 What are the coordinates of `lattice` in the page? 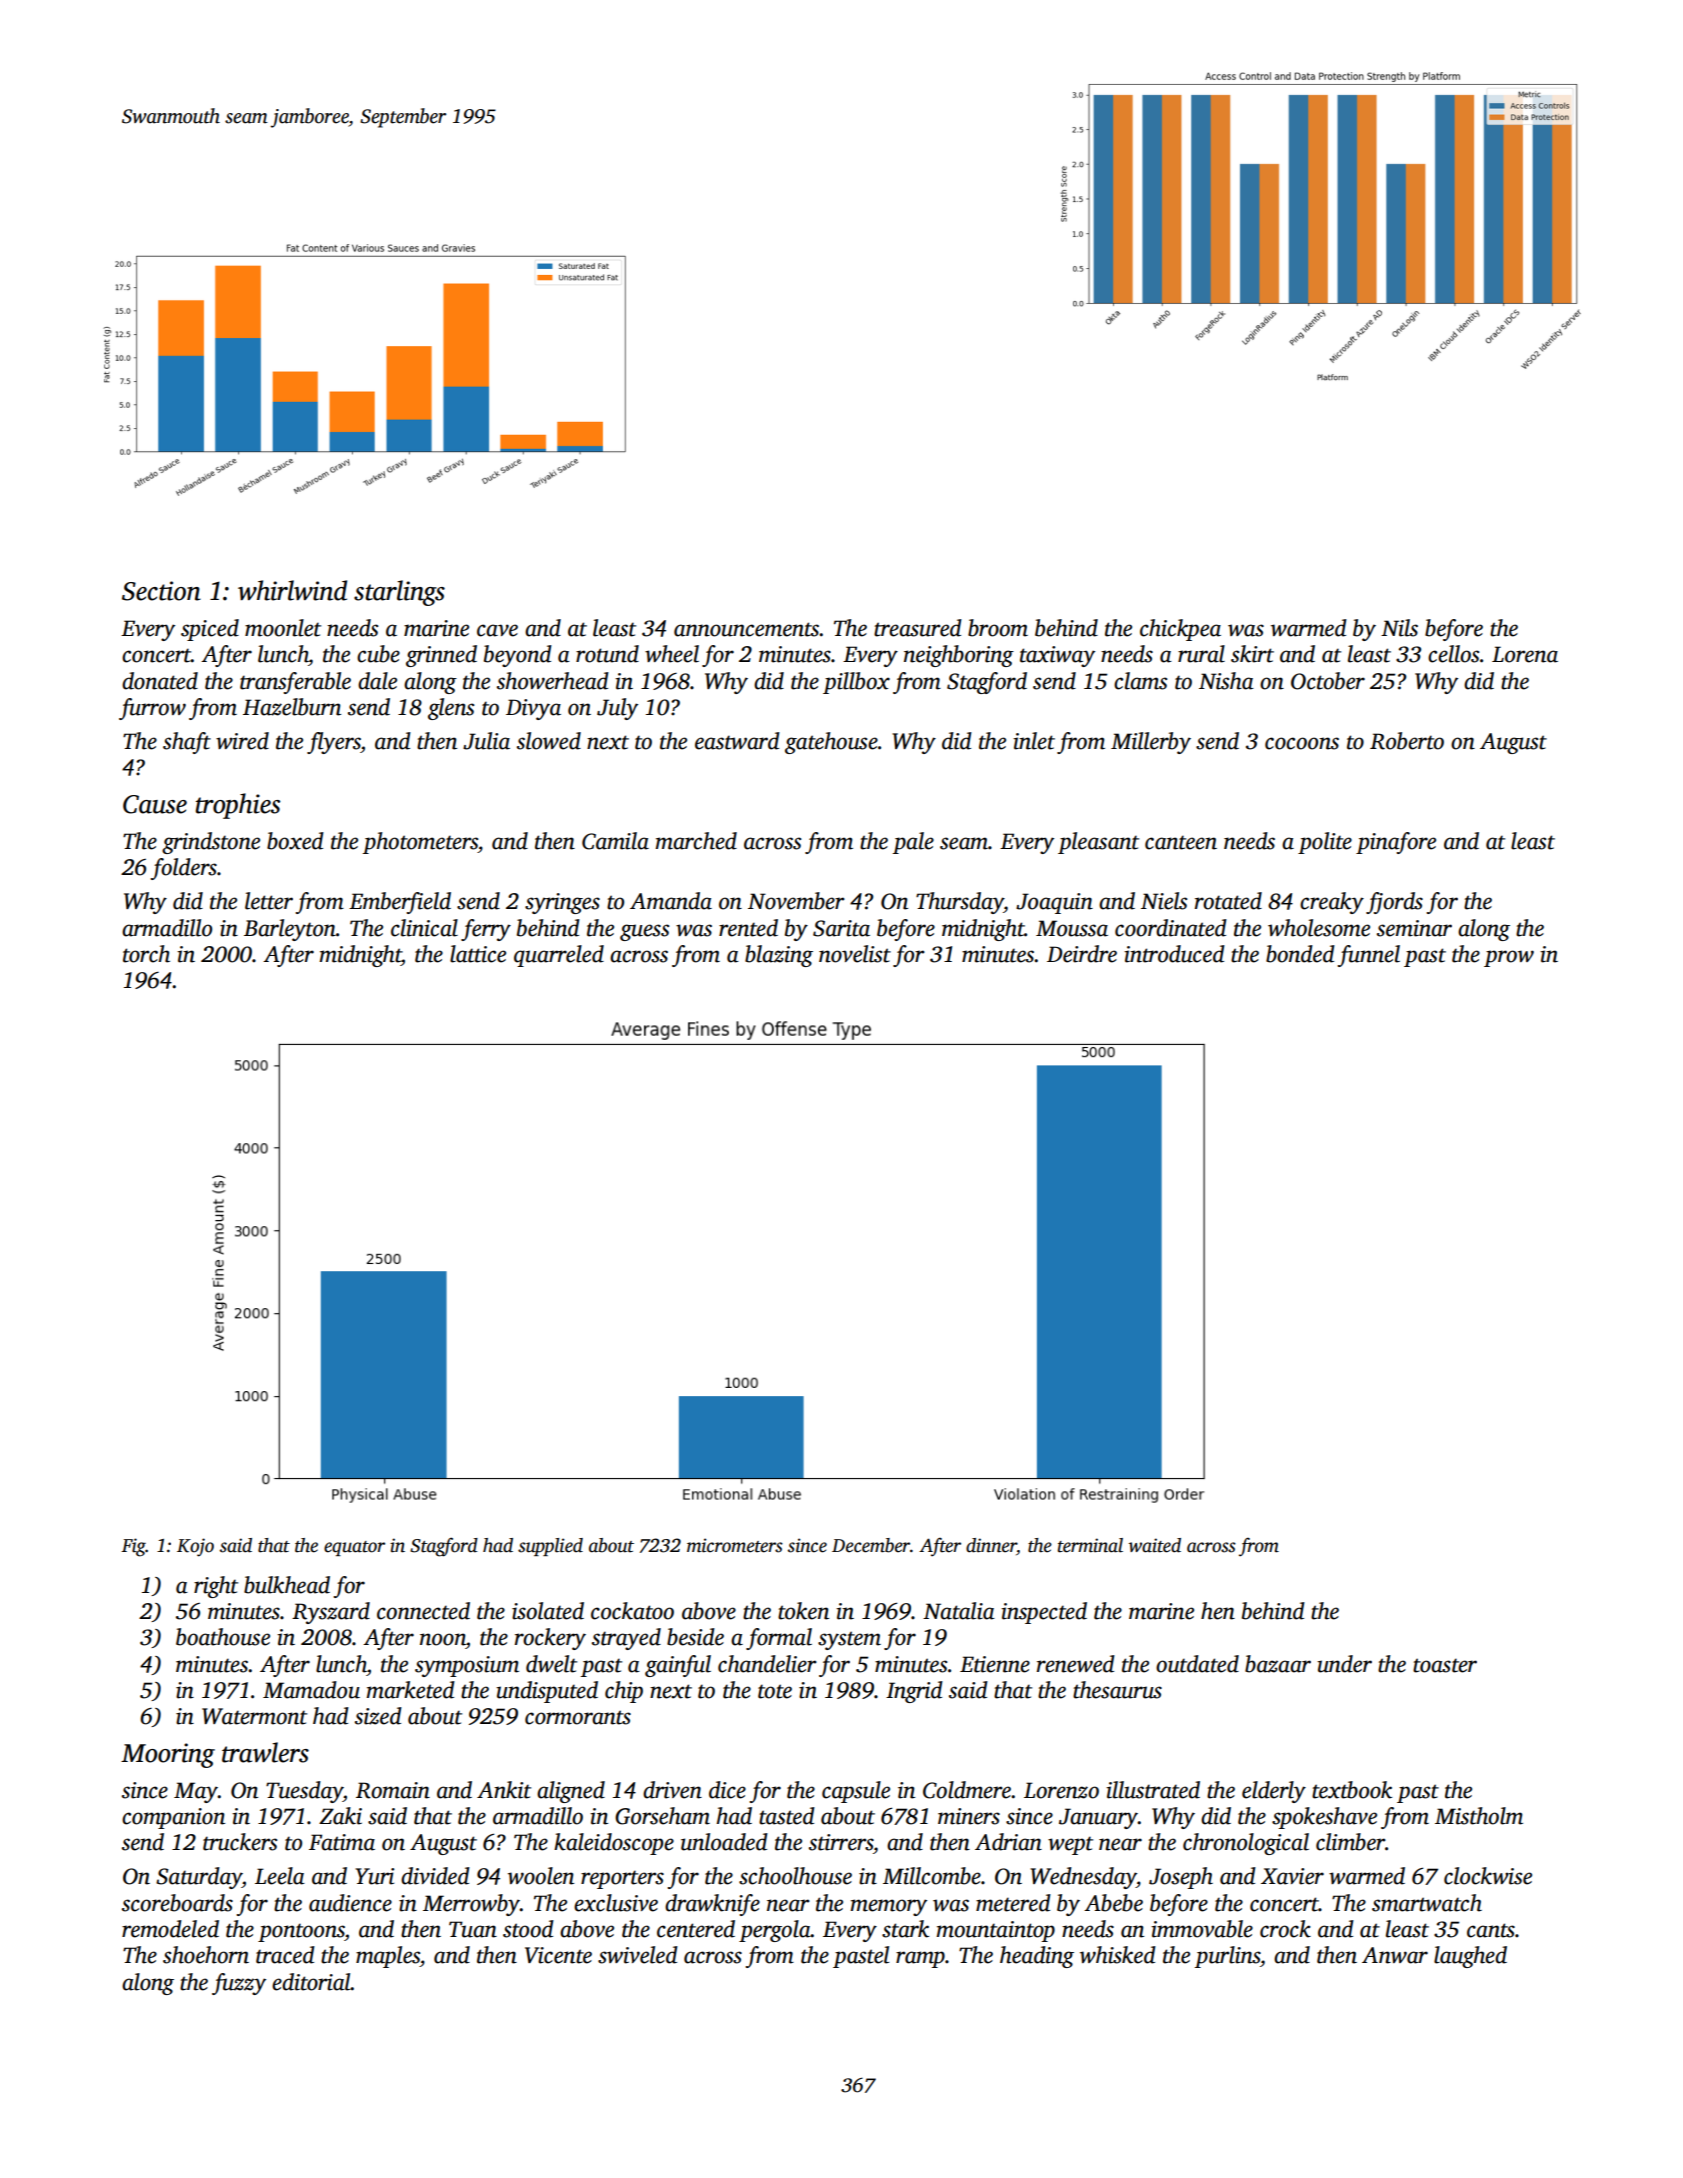 It's located at (478, 954).
